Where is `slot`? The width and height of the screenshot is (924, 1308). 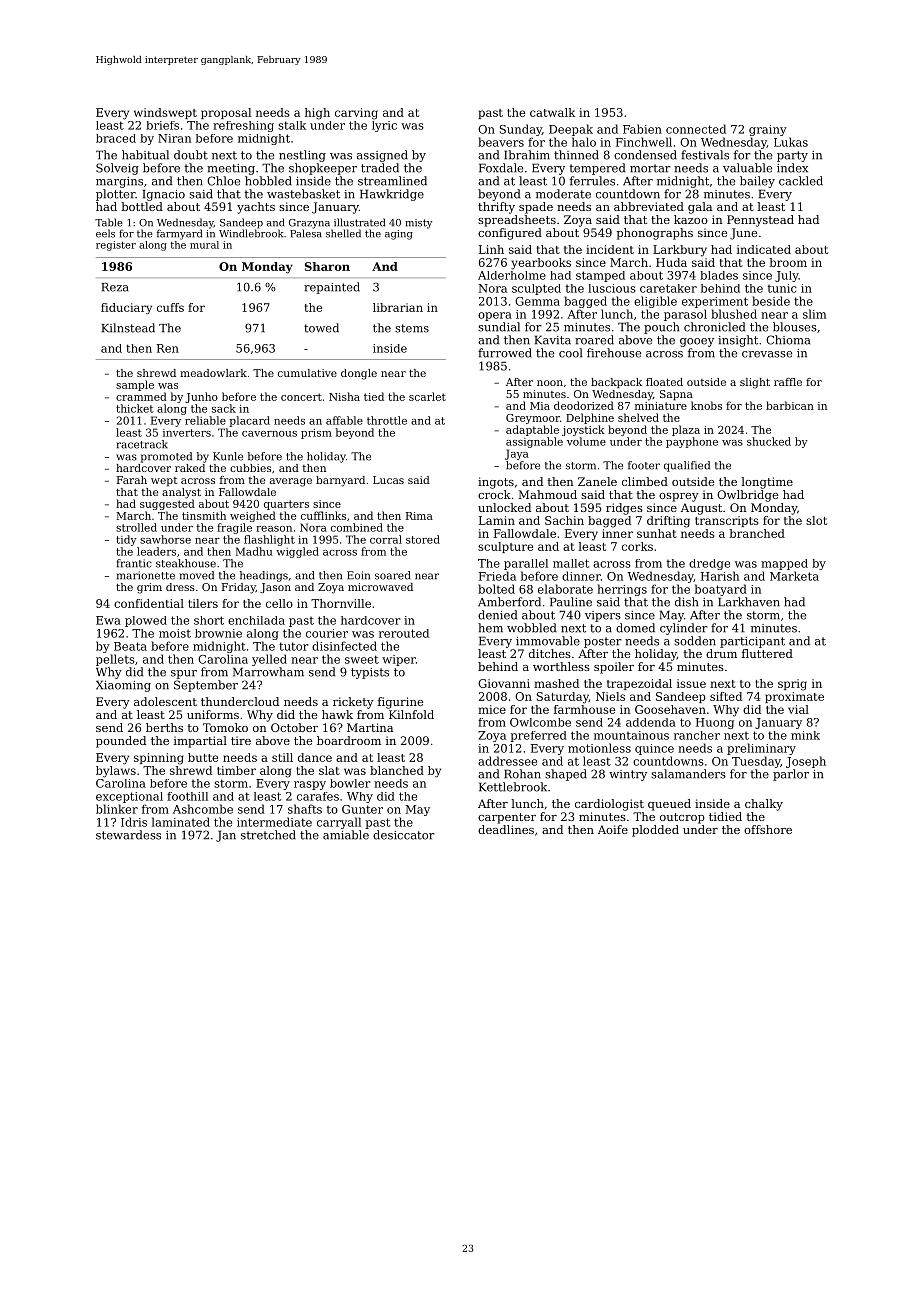 slot is located at coordinates (816, 520).
